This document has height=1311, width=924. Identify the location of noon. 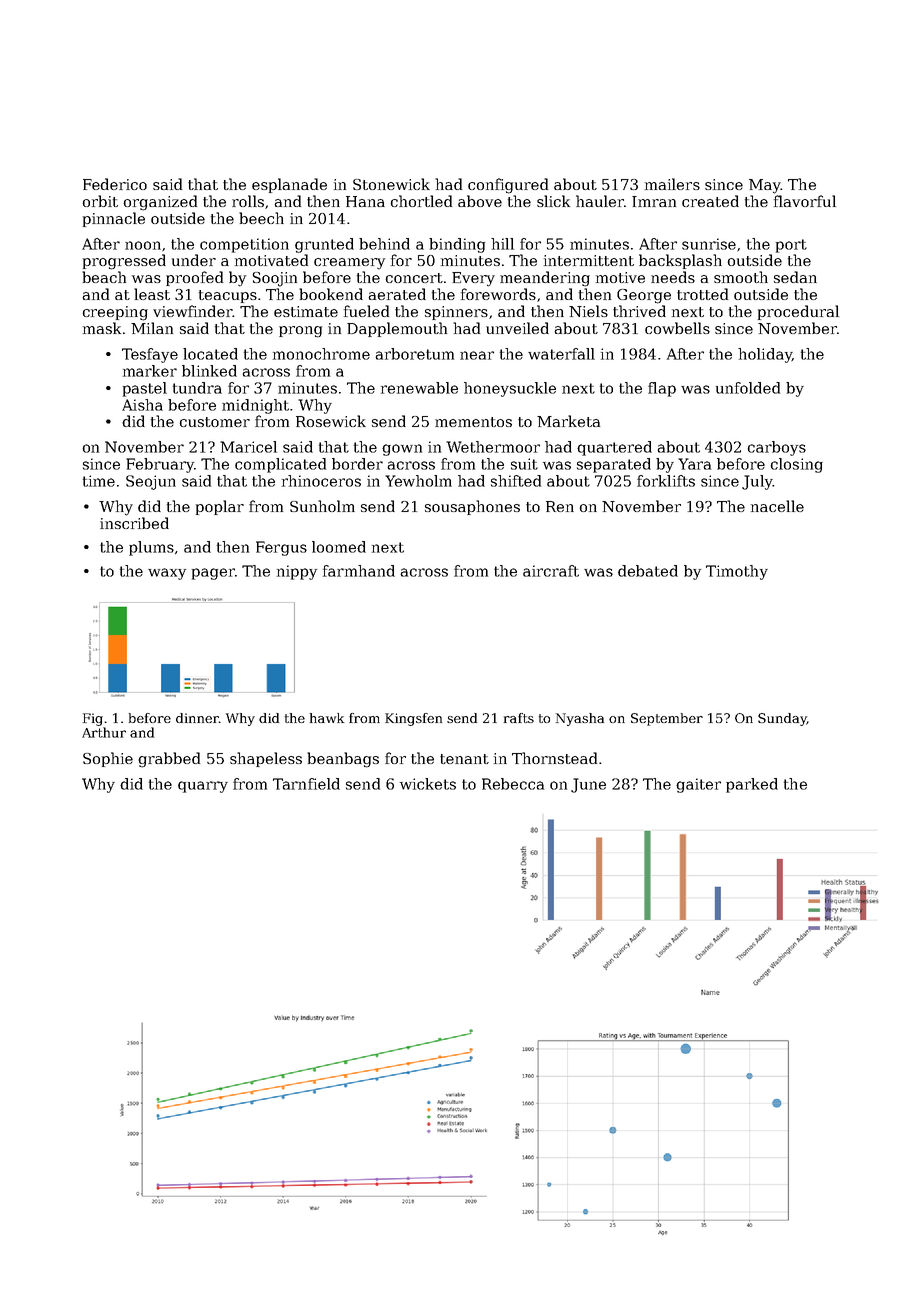
(143, 245).
